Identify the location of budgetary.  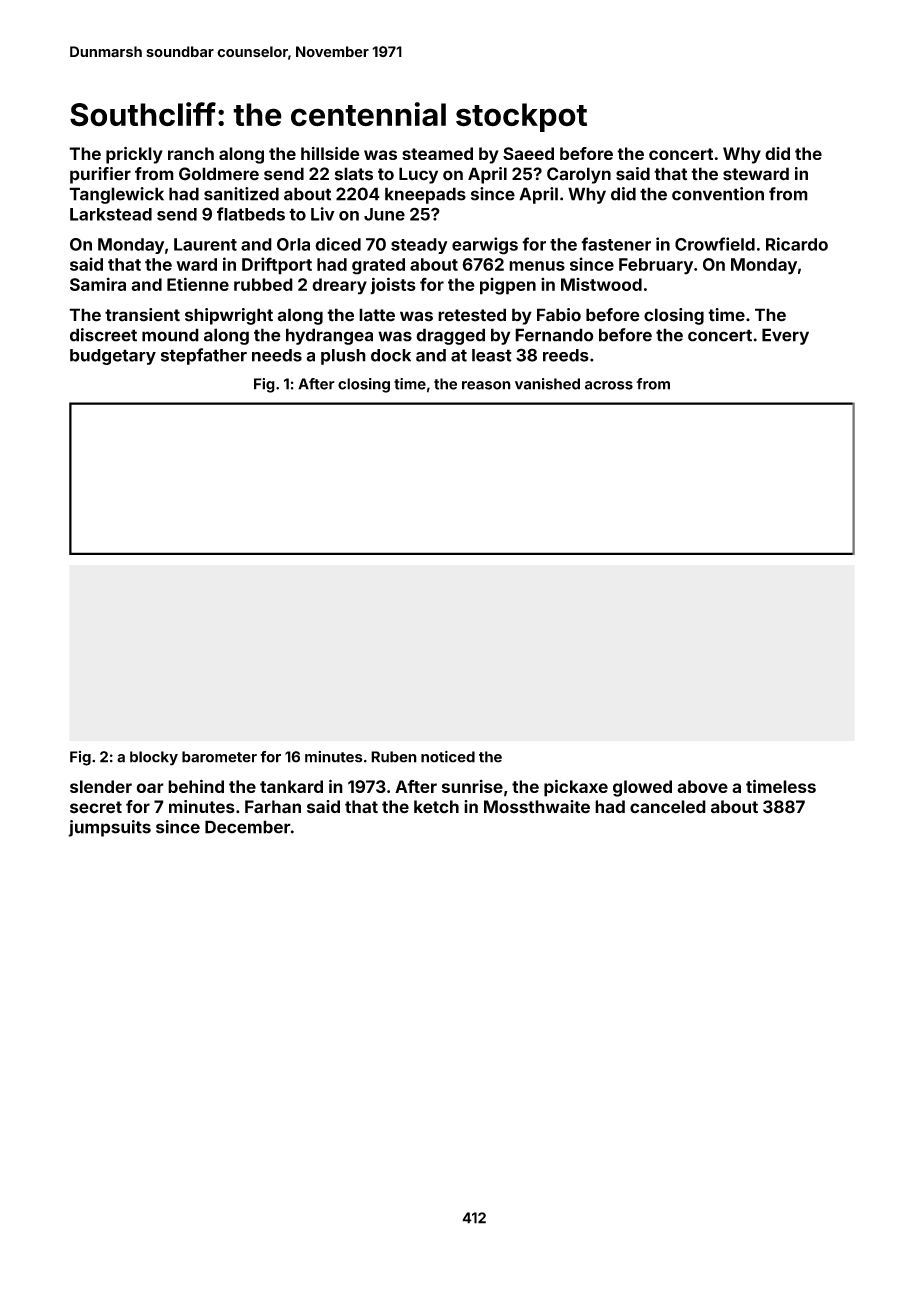
(113, 357).
